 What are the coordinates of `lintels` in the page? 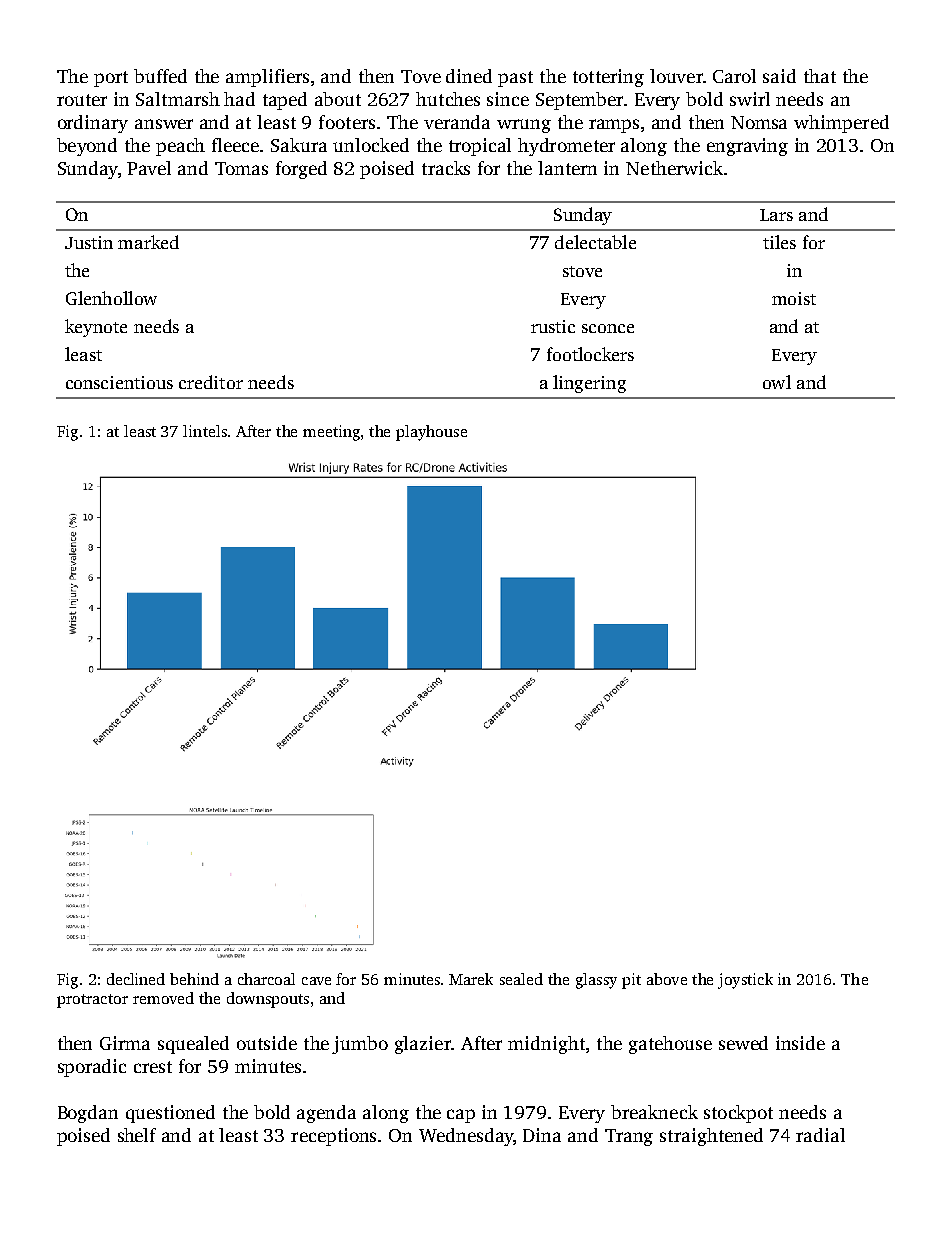 It's located at (205, 431).
